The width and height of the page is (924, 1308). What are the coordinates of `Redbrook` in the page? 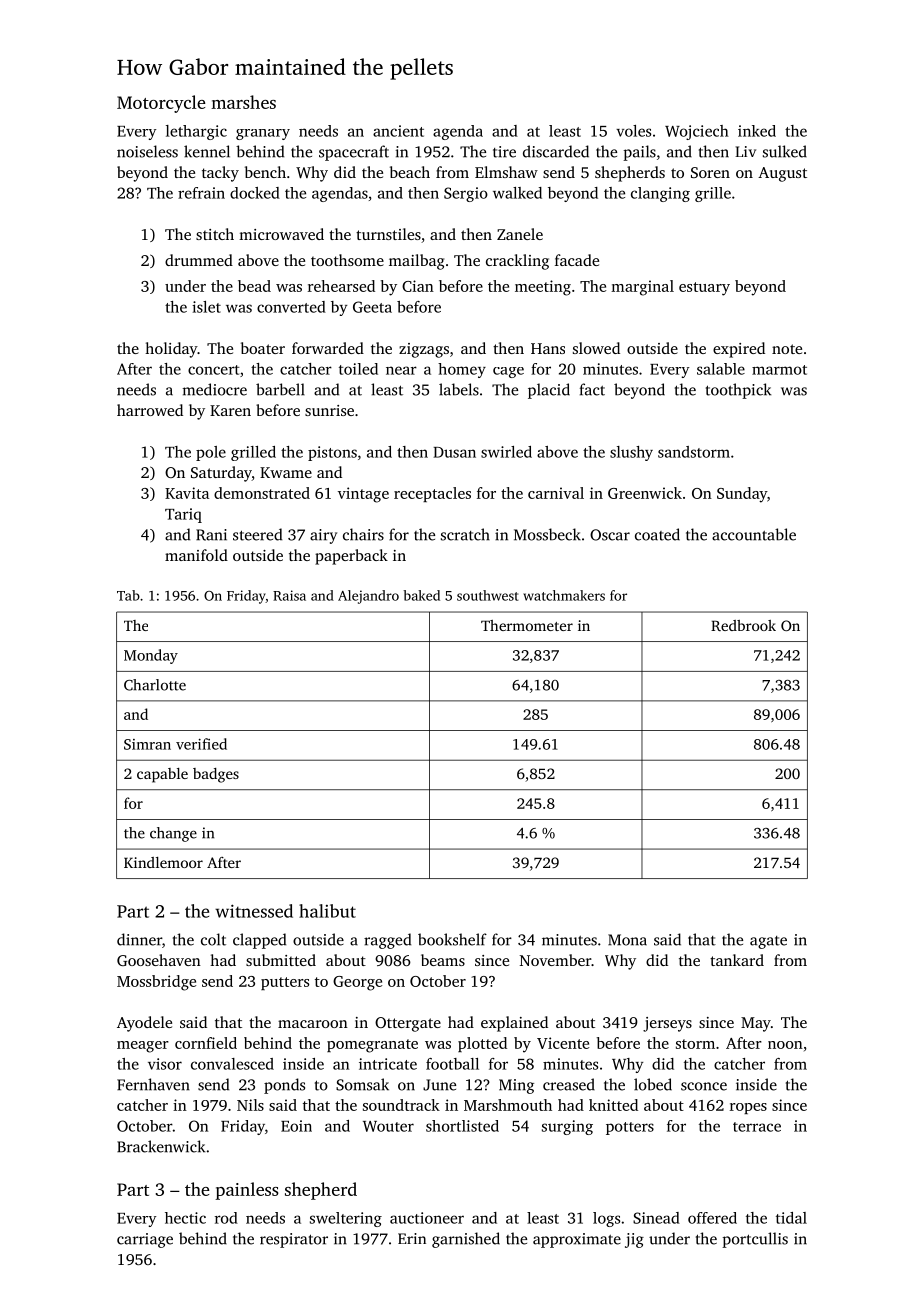 It's located at (743, 625).
